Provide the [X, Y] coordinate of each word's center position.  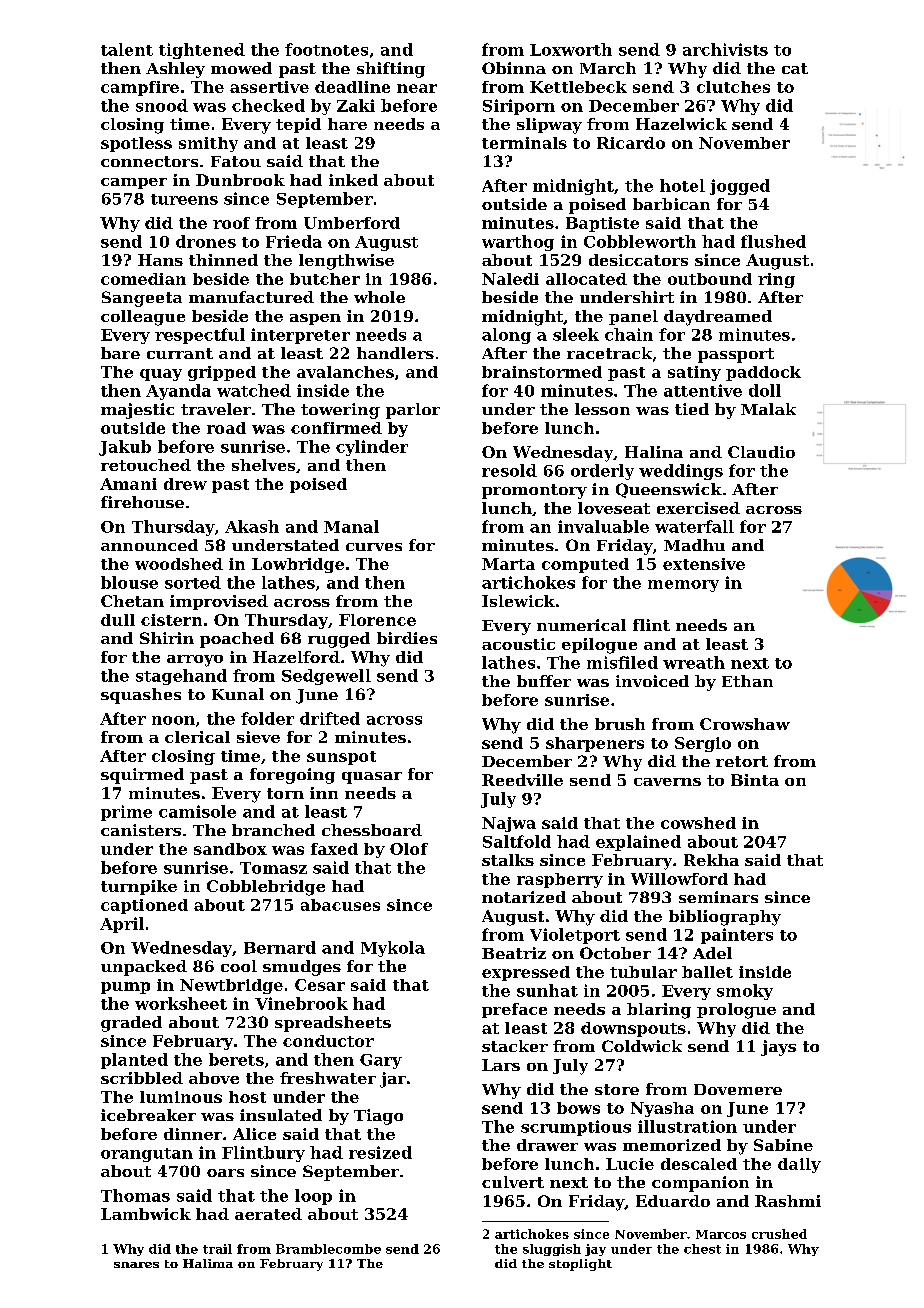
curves [374, 547]
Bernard [280, 947]
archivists [725, 49]
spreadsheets [333, 1024]
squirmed [142, 776]
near [417, 88]
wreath [694, 662]
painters [737, 936]
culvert [513, 1182]
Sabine [783, 1145]
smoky [745, 992]
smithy [208, 144]
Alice [254, 1134]
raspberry [560, 880]
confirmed [336, 428]
